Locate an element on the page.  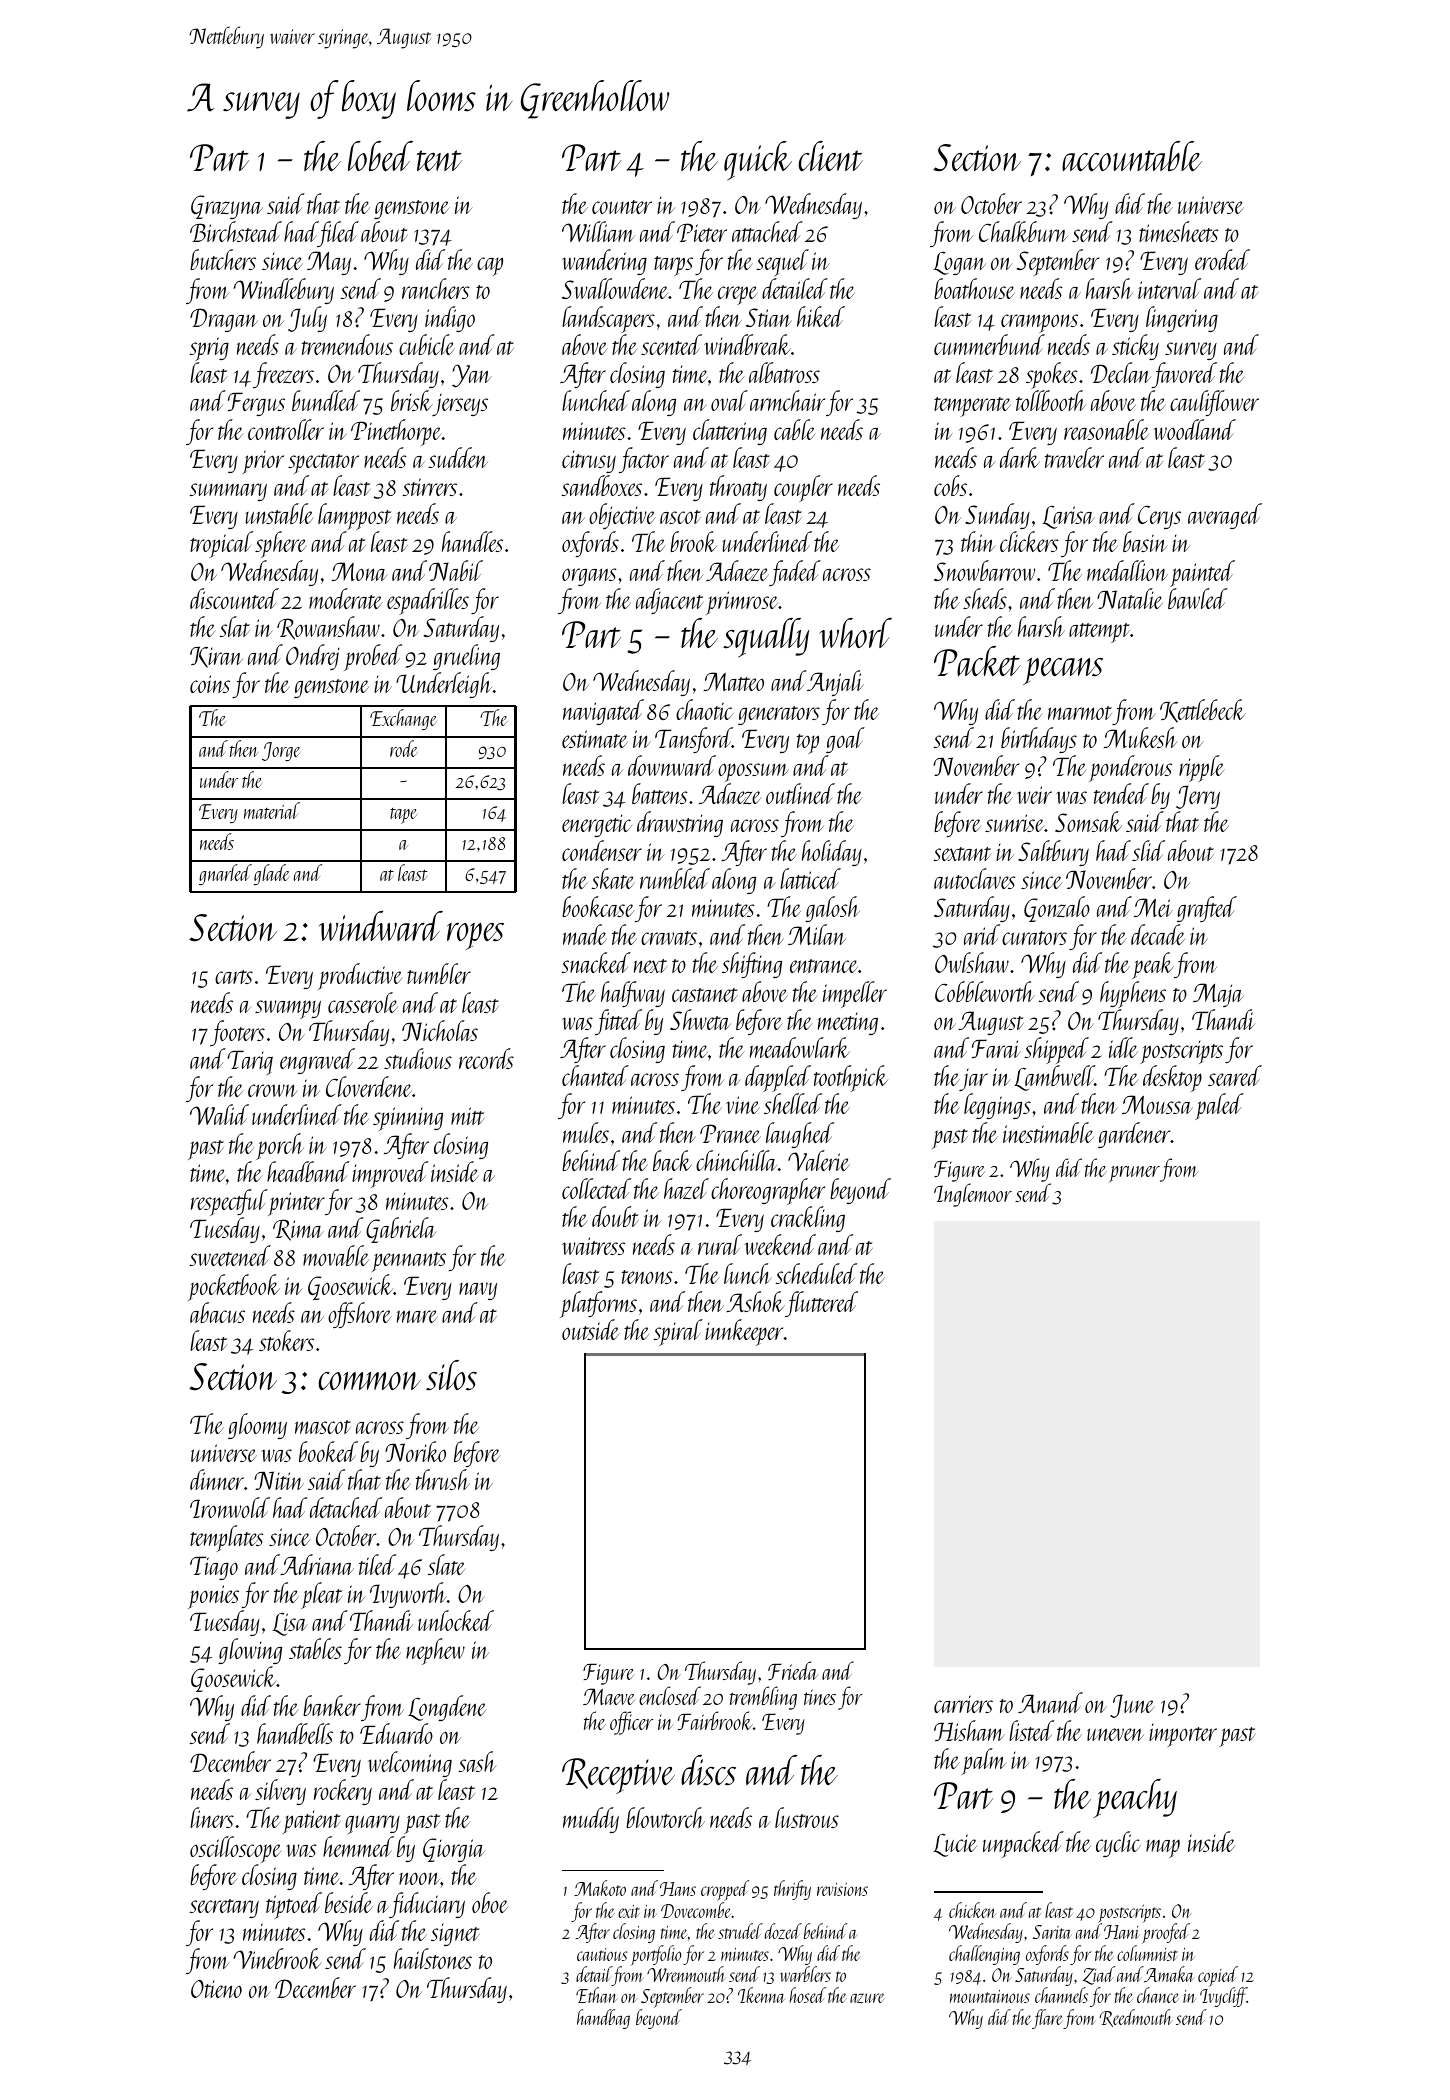
accountable is located at coordinates (1132, 156).
